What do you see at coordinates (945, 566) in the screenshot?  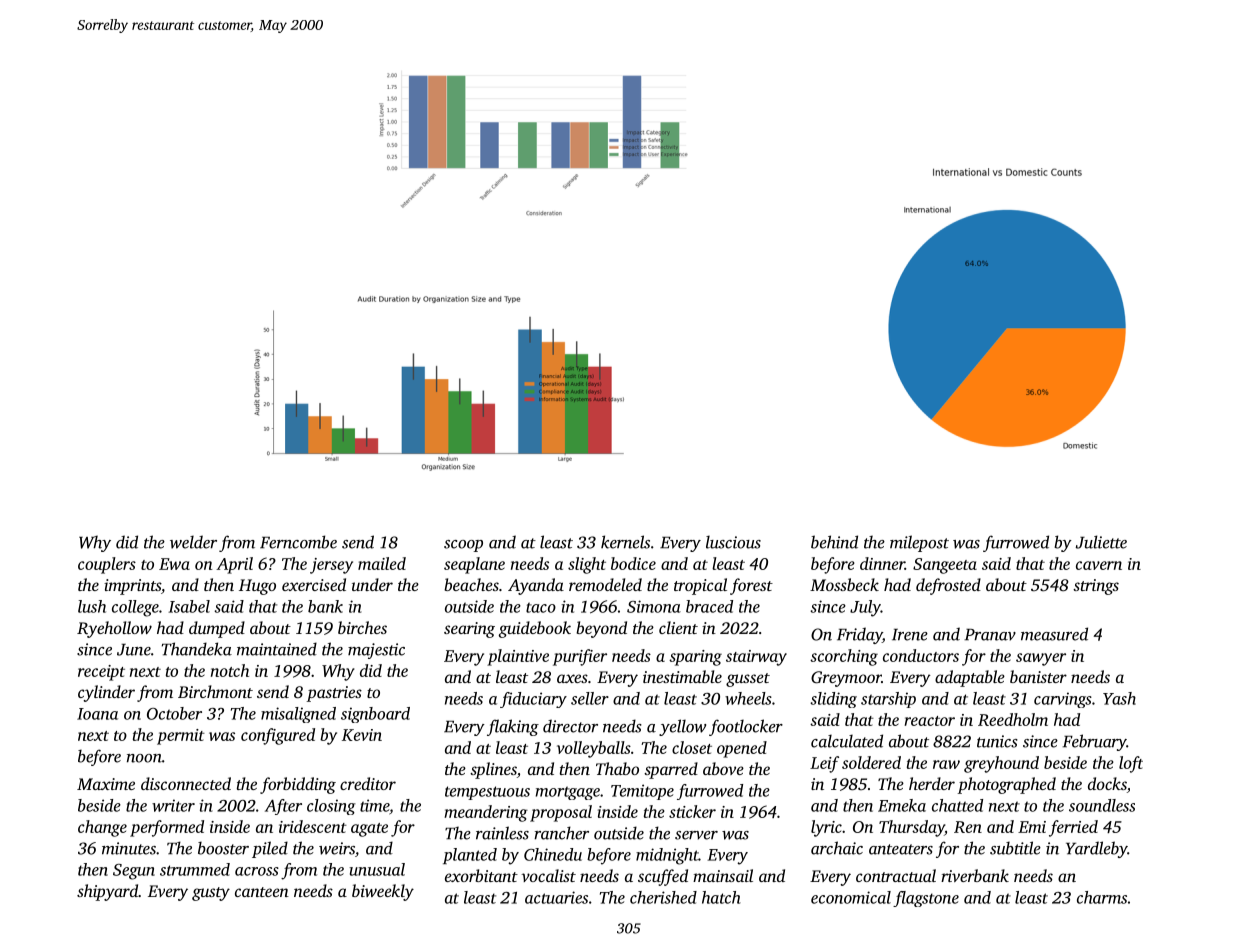 I see `Sangeeta` at bounding box center [945, 566].
